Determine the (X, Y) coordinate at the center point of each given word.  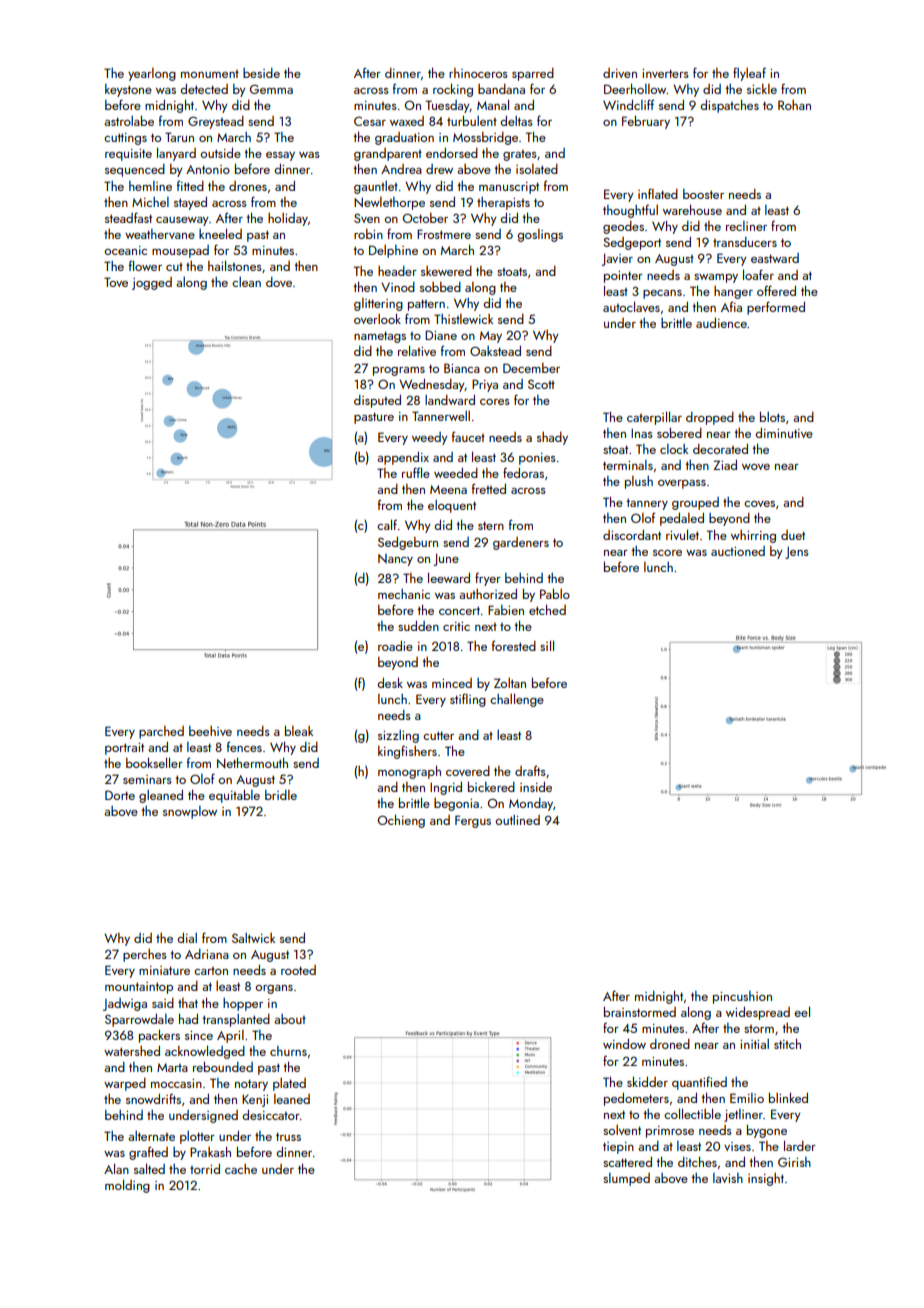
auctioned (738, 551)
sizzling (398, 736)
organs (274, 989)
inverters (665, 73)
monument (210, 74)
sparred (533, 74)
